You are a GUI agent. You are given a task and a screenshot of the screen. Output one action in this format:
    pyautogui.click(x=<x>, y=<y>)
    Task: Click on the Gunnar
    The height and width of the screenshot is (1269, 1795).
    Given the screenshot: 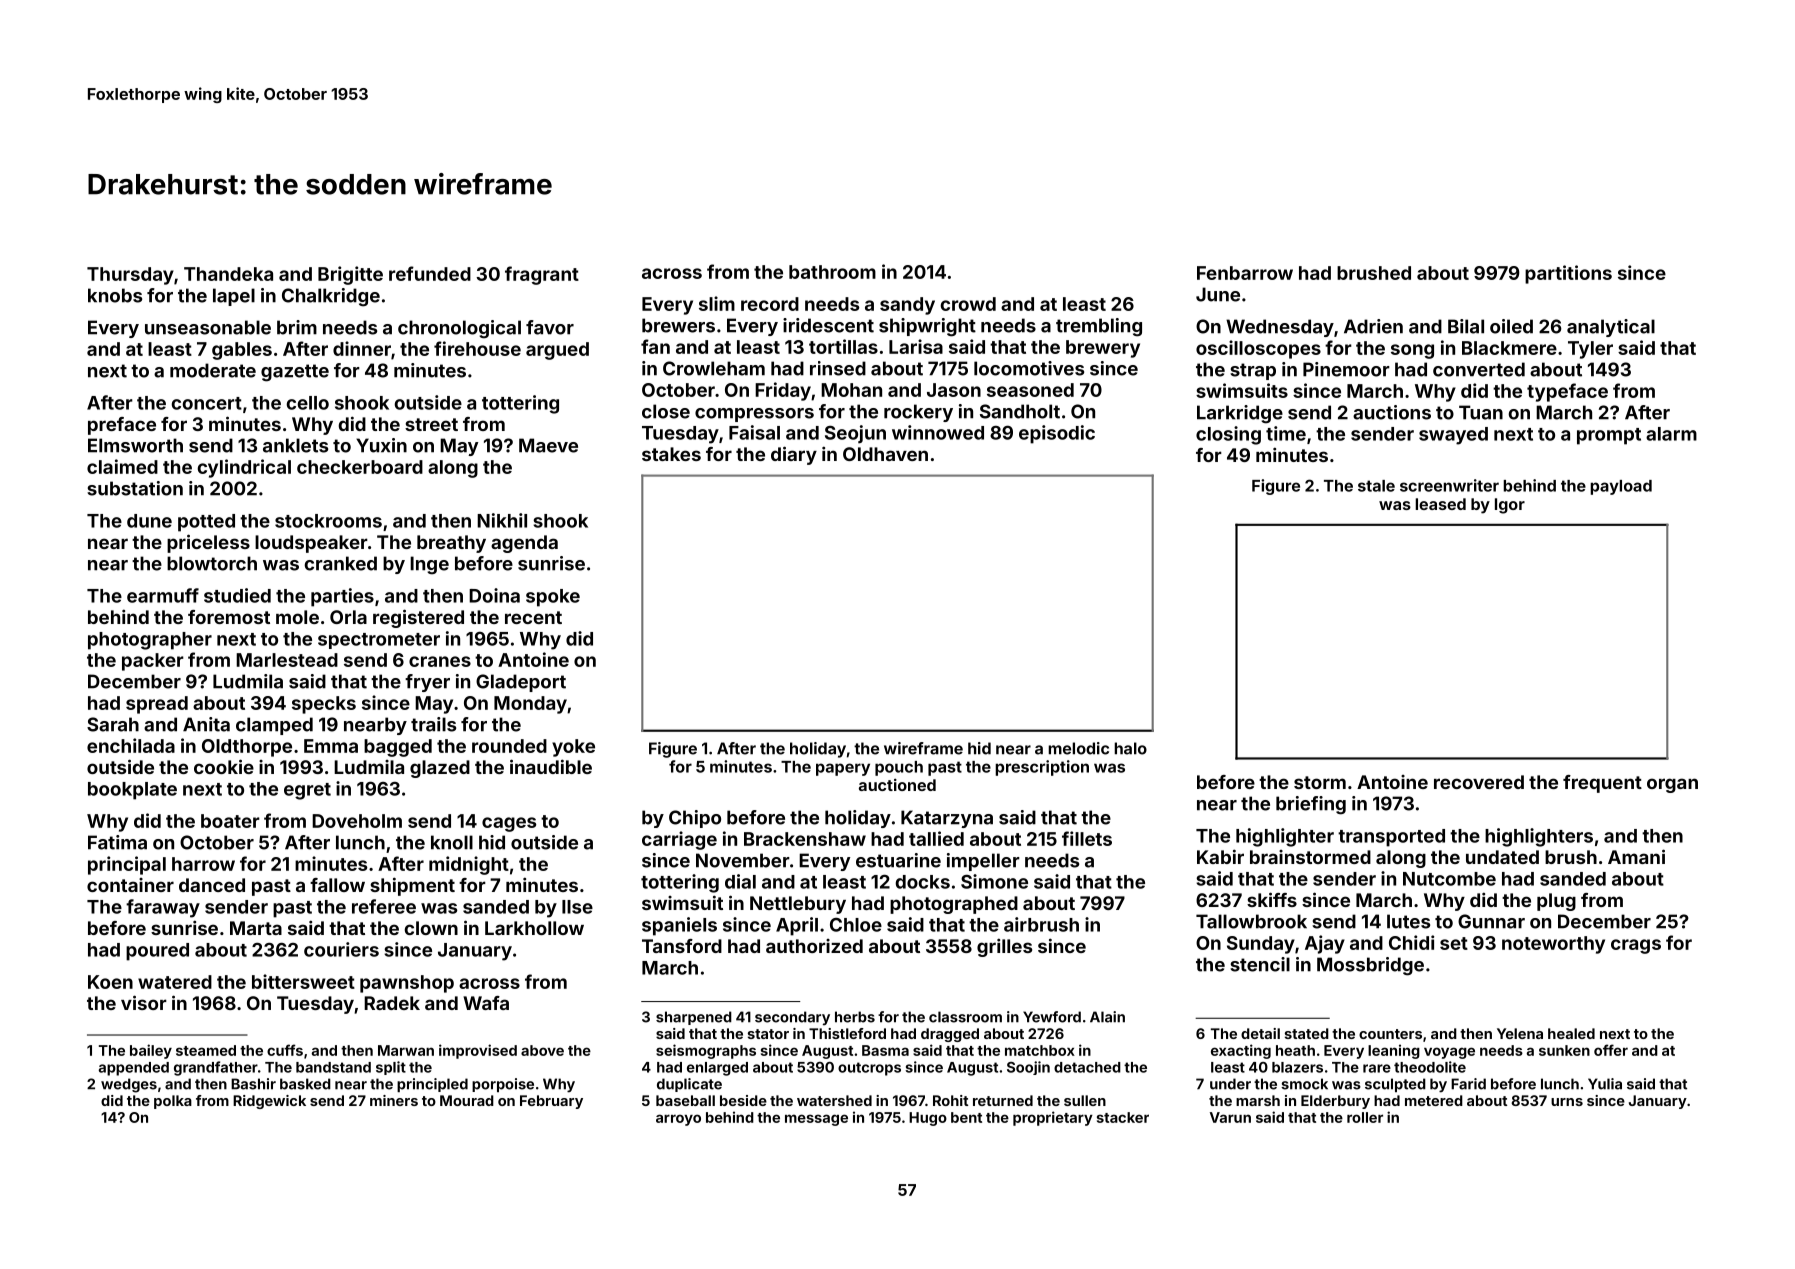 What is the action you would take?
    pyautogui.click(x=1491, y=921)
